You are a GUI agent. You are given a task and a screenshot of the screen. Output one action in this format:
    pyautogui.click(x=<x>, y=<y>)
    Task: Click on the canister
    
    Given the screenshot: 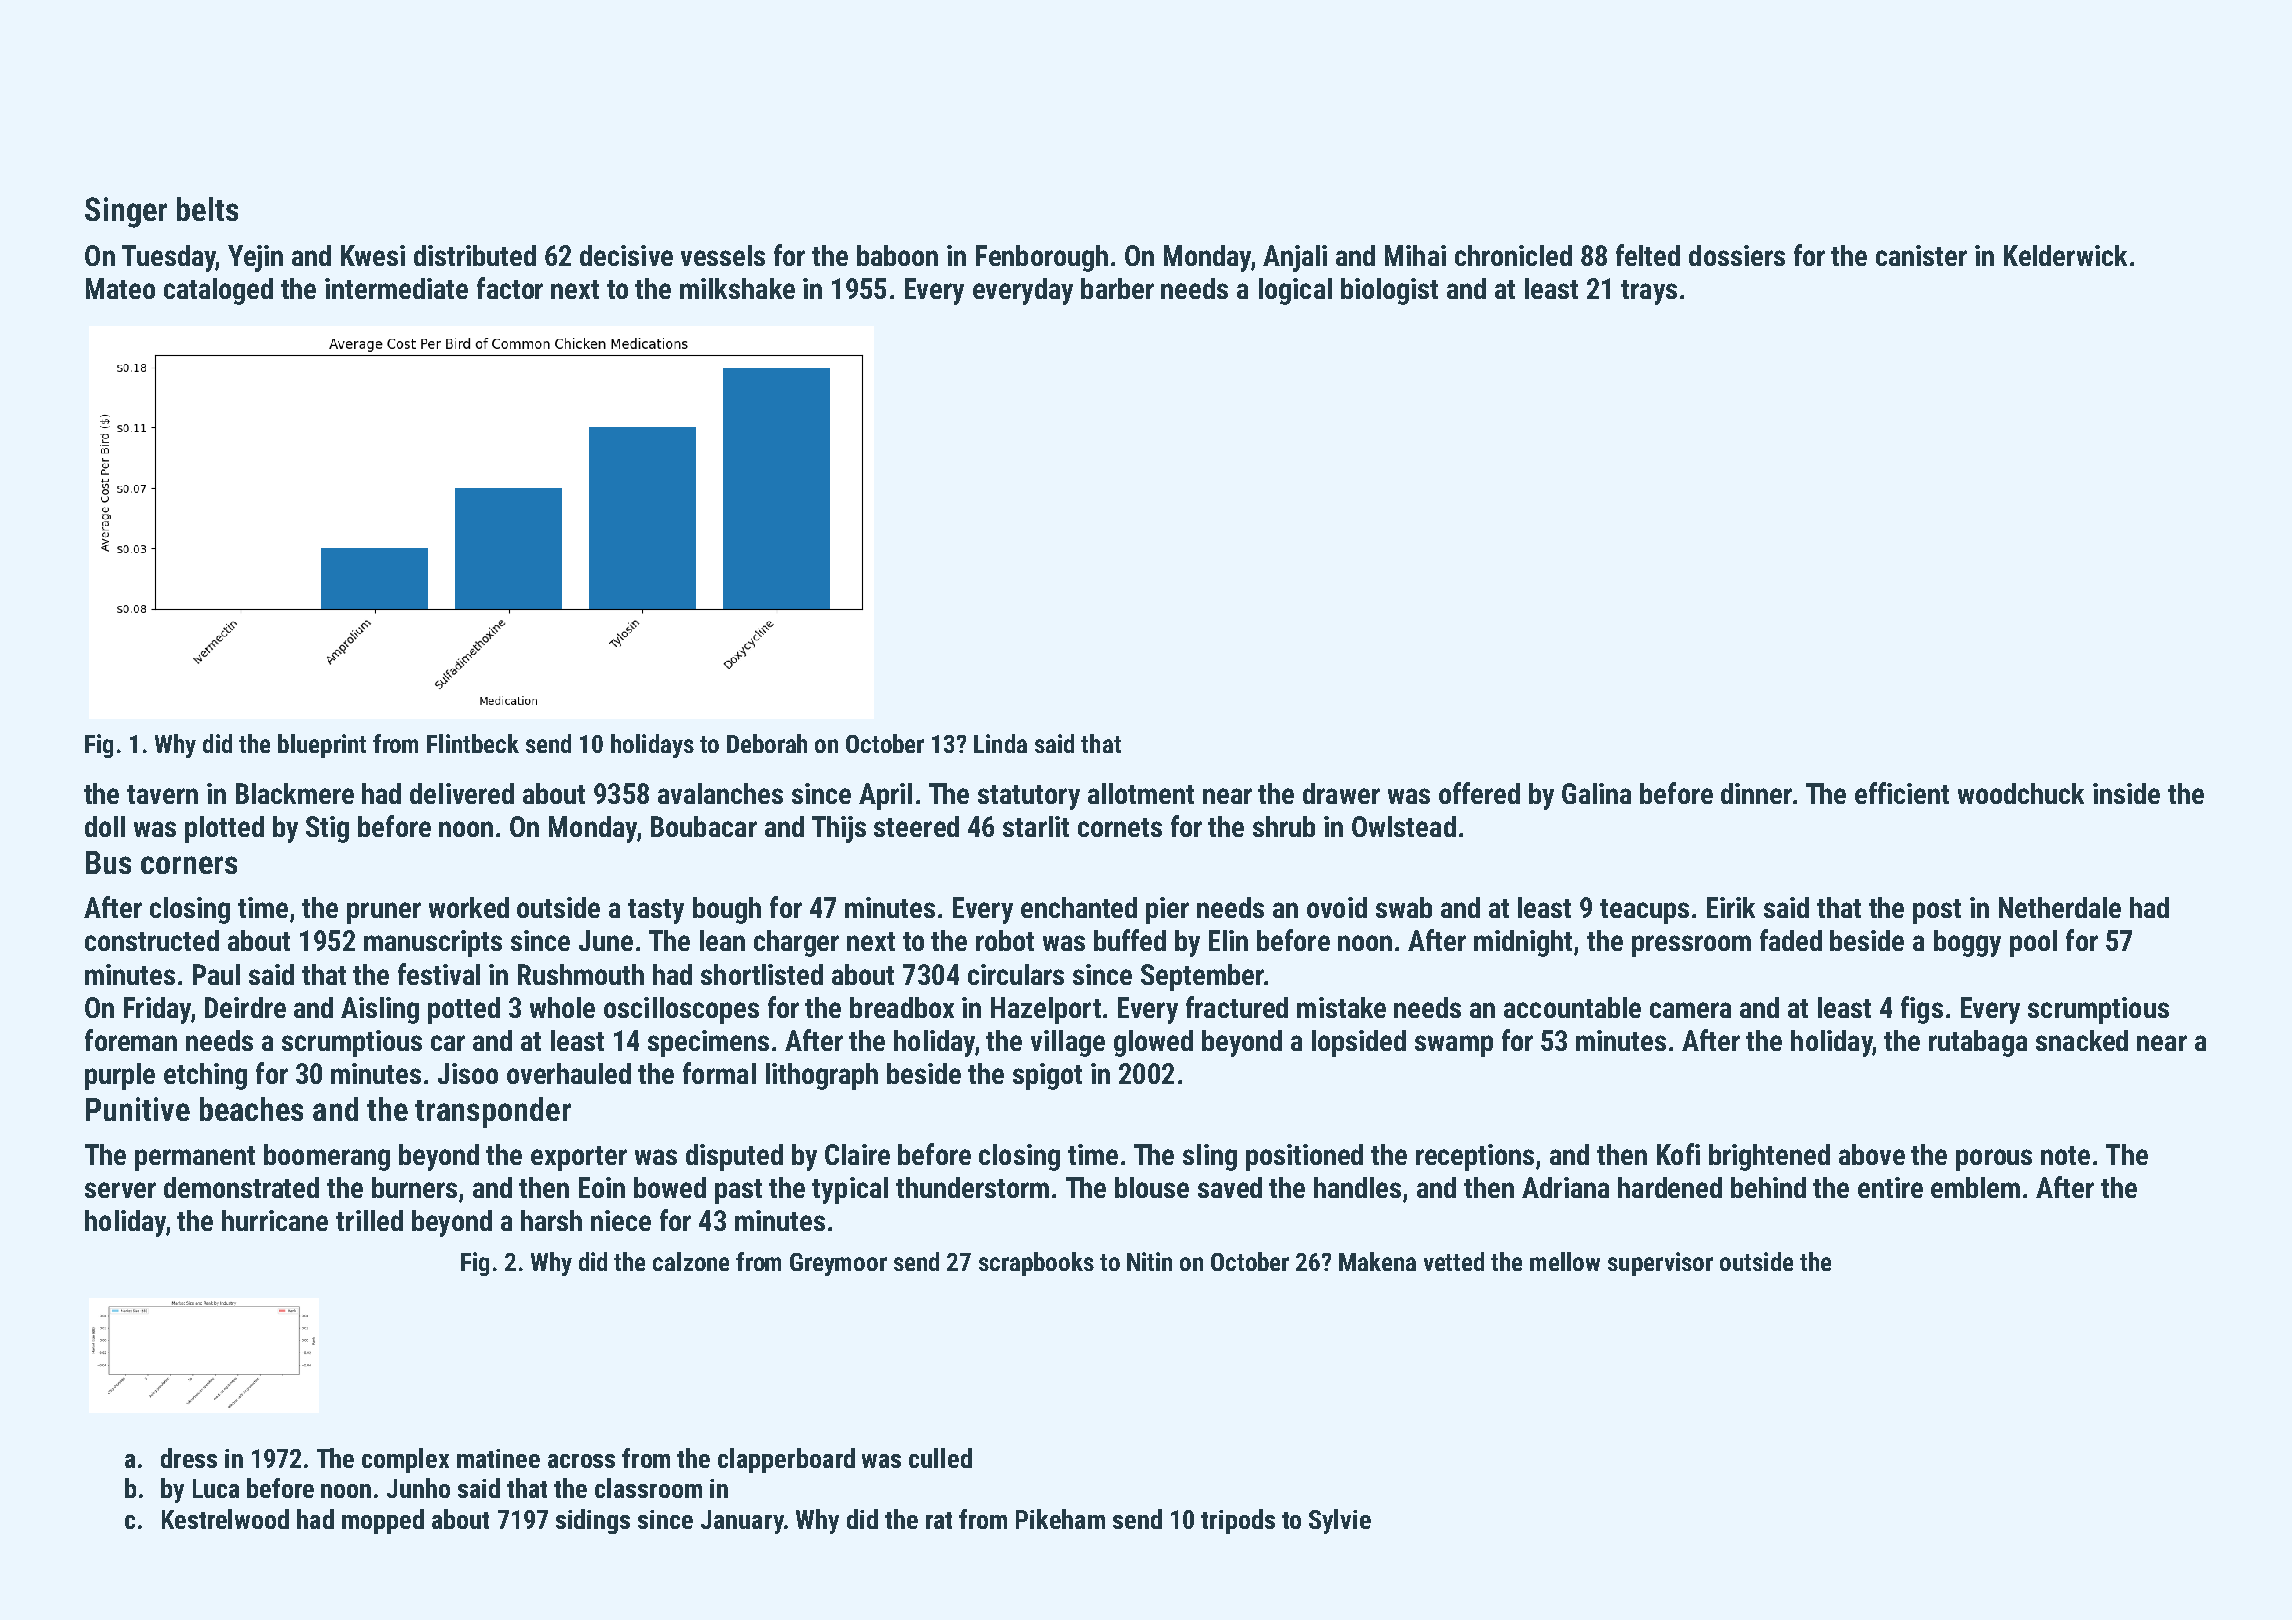 What is the action you would take?
    pyautogui.click(x=1921, y=255)
